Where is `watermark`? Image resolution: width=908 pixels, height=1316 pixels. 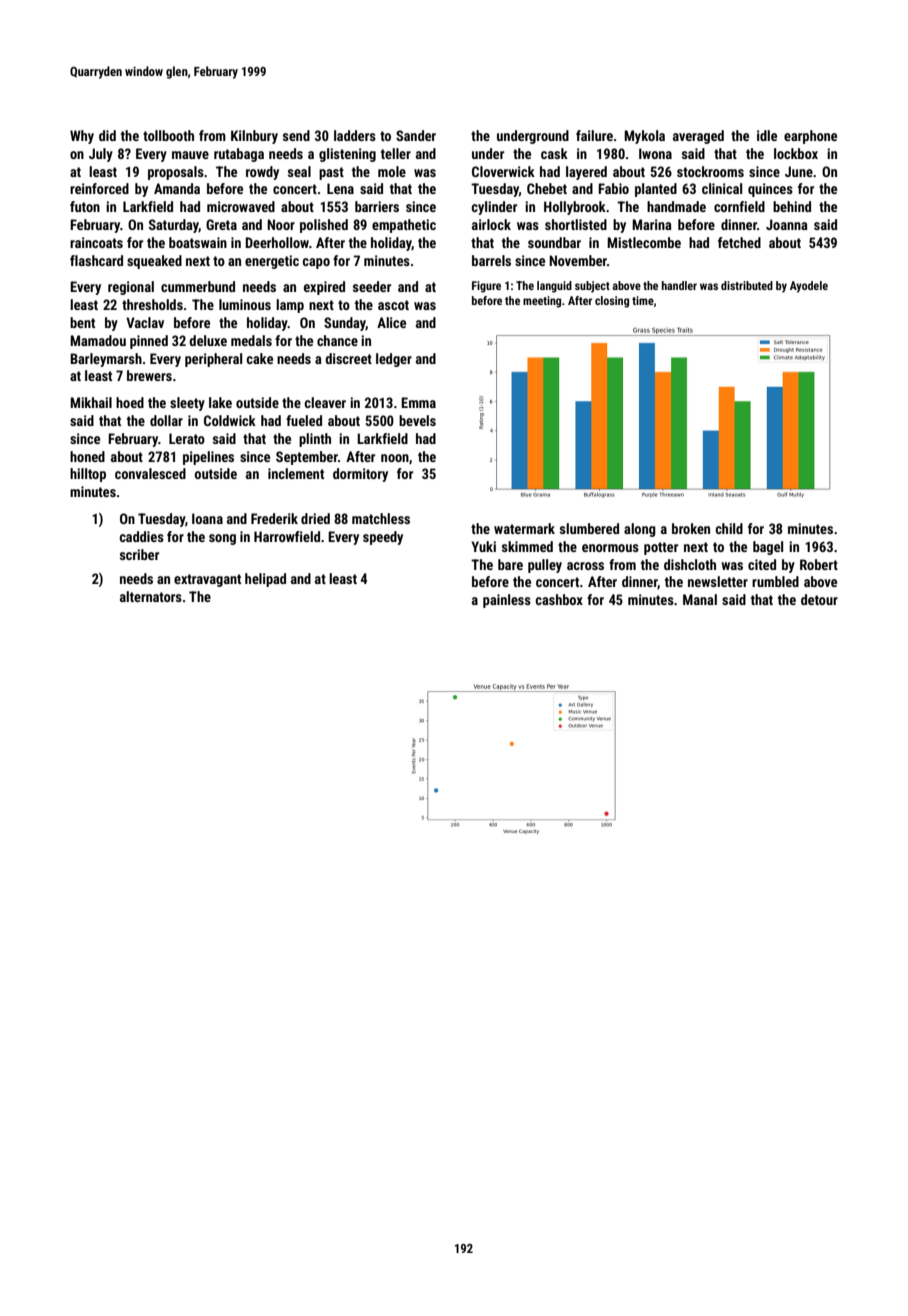 watermark is located at coordinates (524, 528).
